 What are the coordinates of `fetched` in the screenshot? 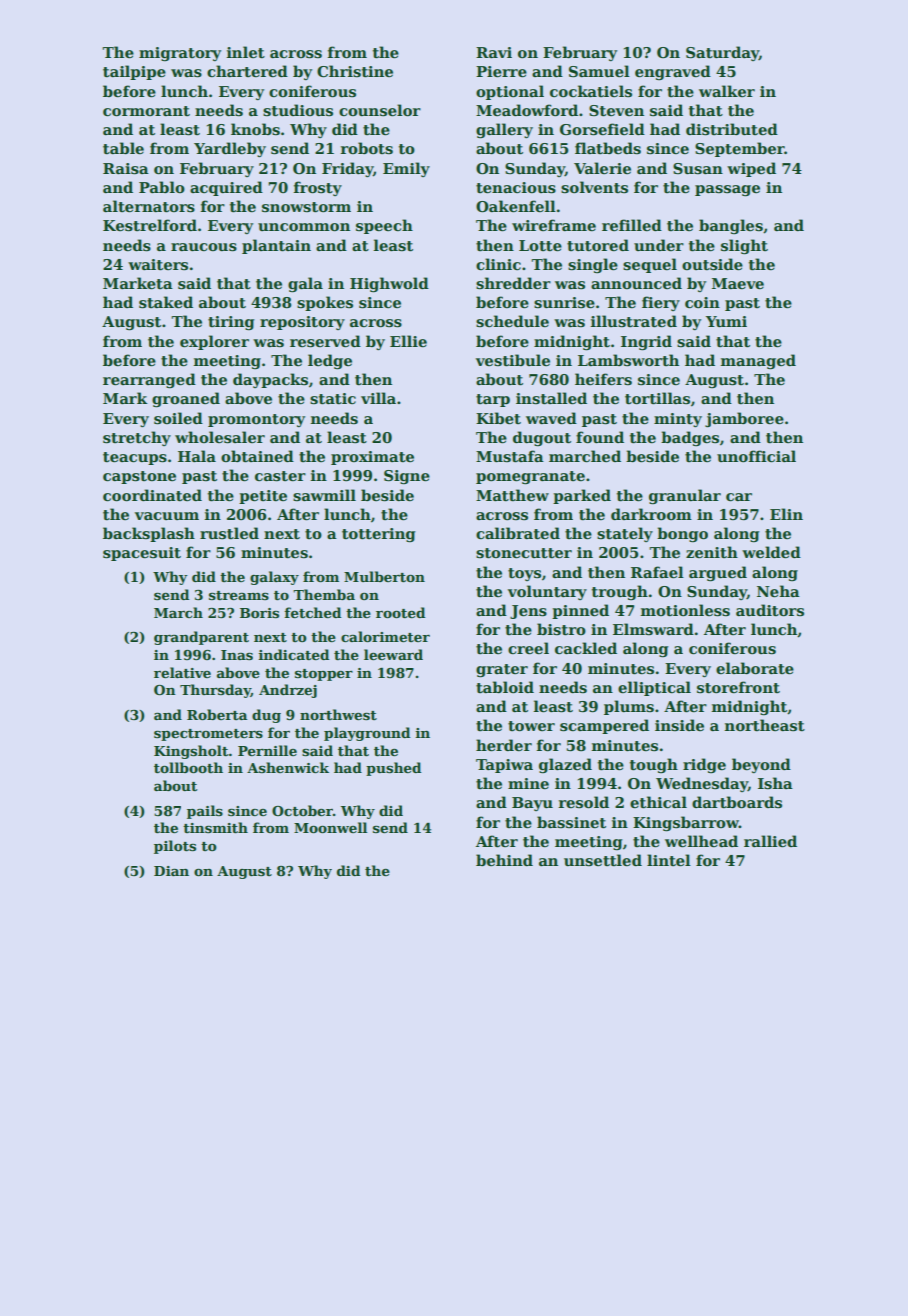 It's located at (312, 612).
